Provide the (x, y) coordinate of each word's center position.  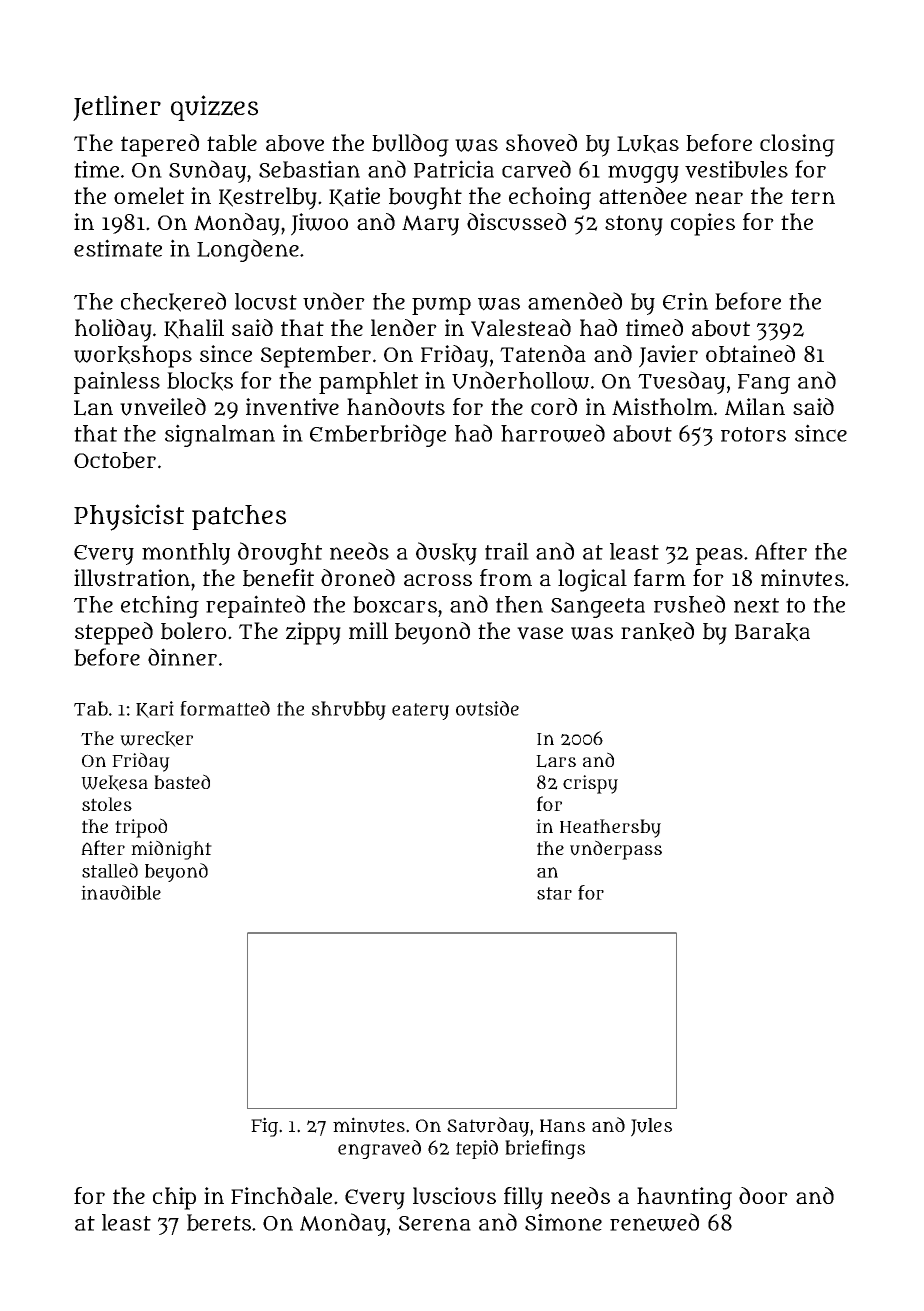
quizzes (214, 108)
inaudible (121, 892)
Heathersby (610, 828)
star (554, 893)
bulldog (410, 145)
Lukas (648, 144)
